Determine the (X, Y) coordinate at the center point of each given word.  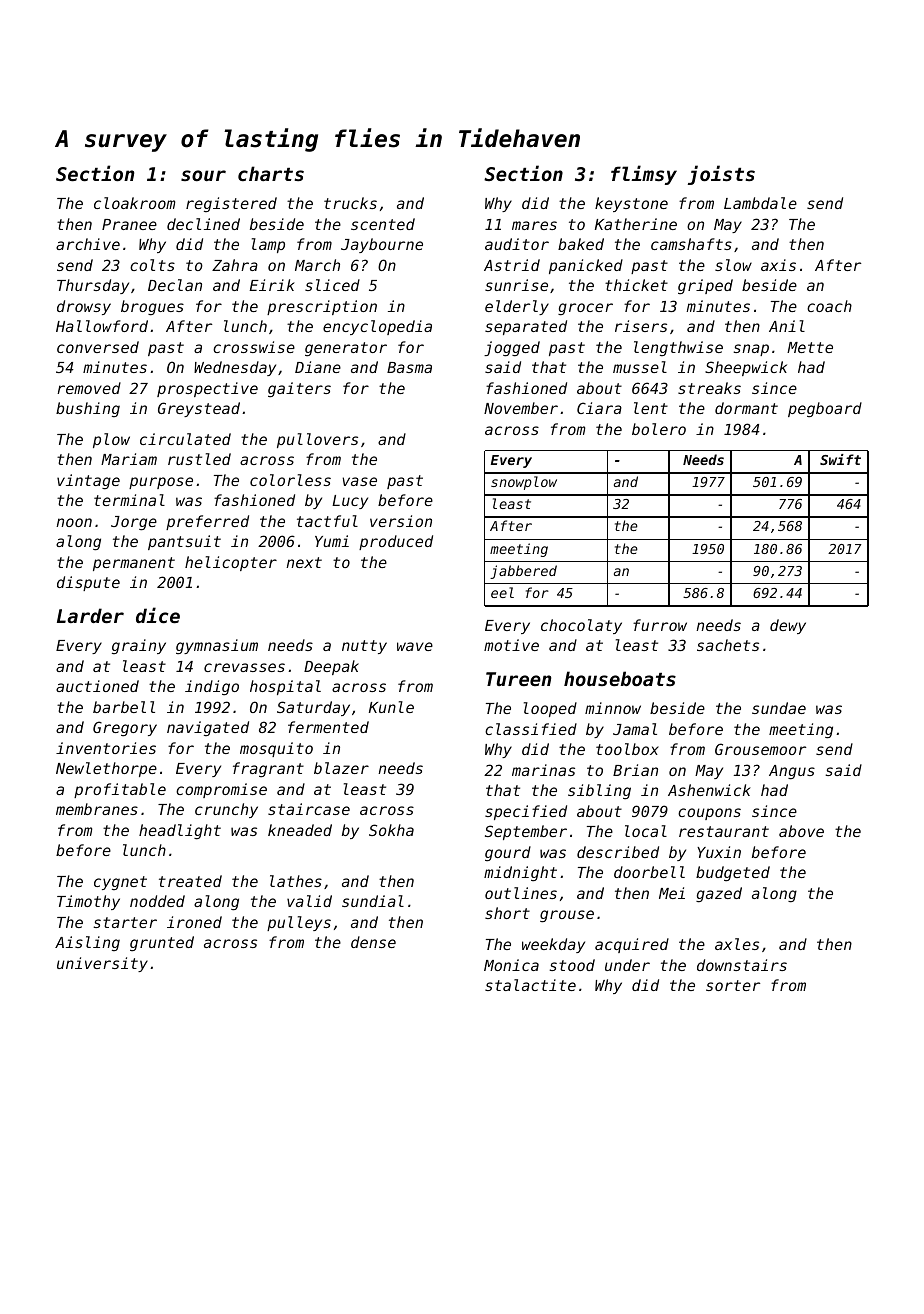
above (801, 831)
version (401, 521)
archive (88, 244)
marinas (543, 770)
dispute (88, 583)
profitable (120, 790)
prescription (322, 307)
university (102, 964)
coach (829, 306)
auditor (517, 244)
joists (721, 175)
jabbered (523, 572)
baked (581, 244)
